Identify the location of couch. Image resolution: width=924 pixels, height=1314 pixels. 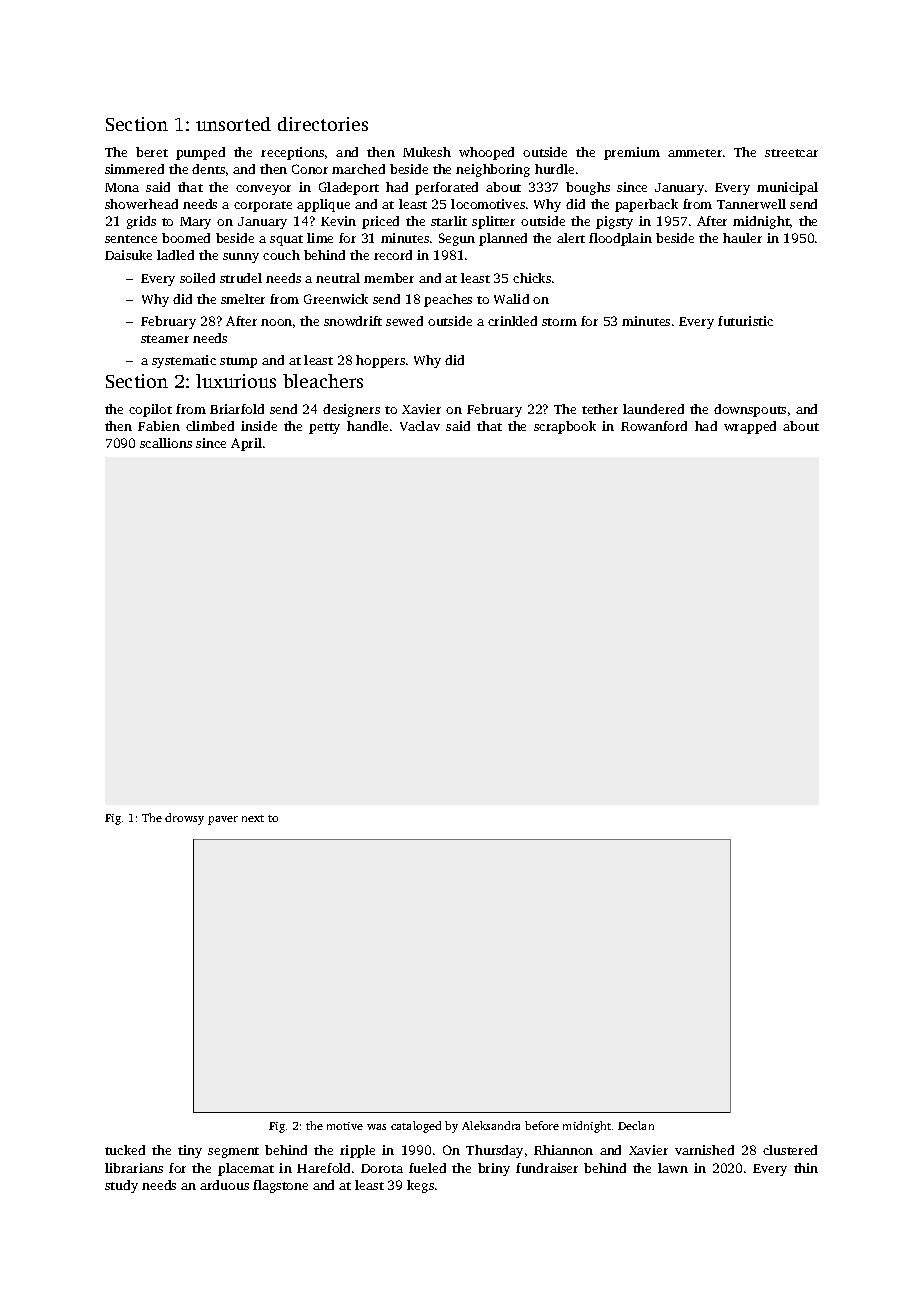
(281, 255).
